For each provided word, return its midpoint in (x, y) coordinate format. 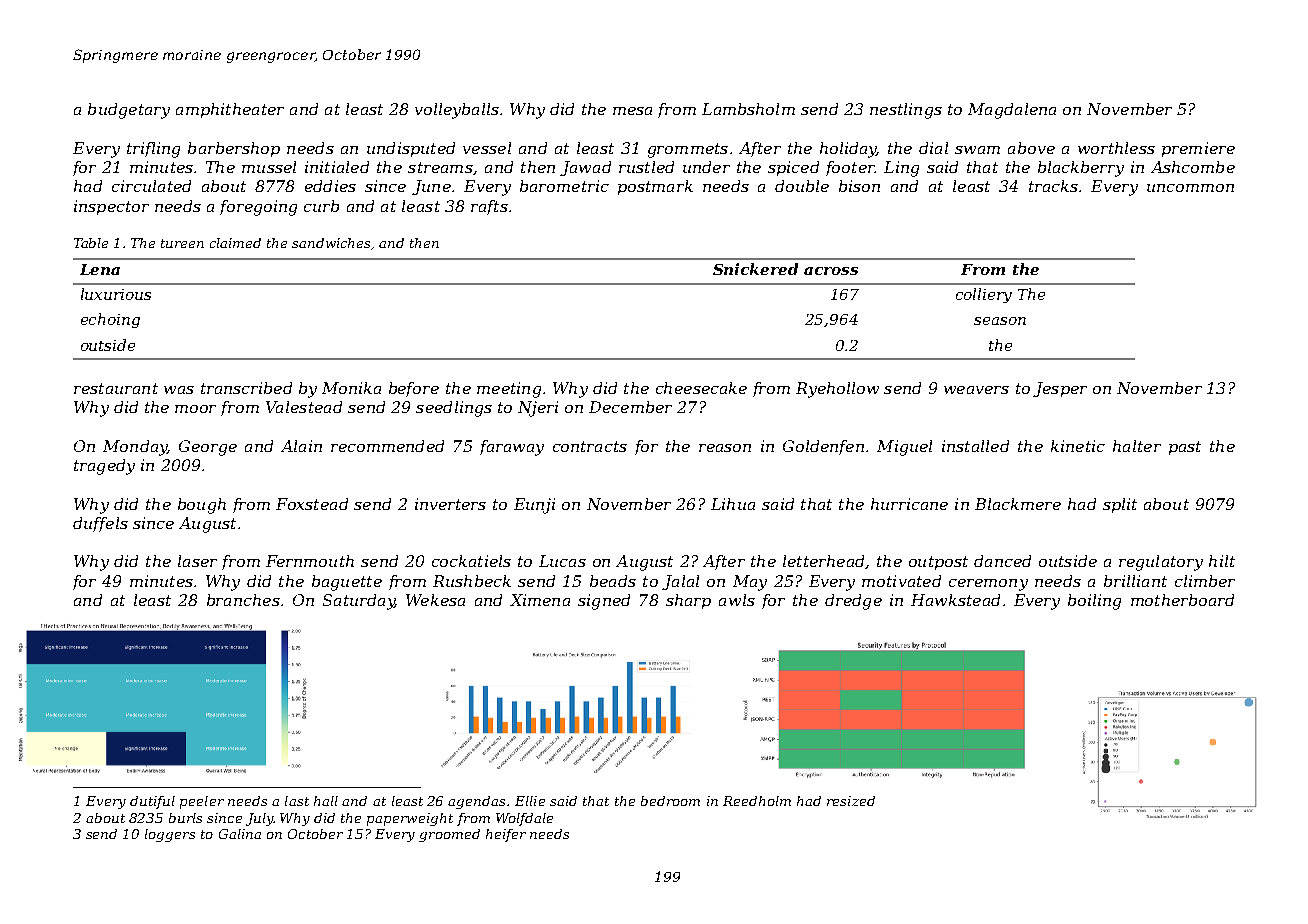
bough (202, 506)
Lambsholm (748, 109)
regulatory (1161, 563)
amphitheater (230, 110)
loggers (170, 835)
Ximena (540, 600)
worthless (1116, 148)
